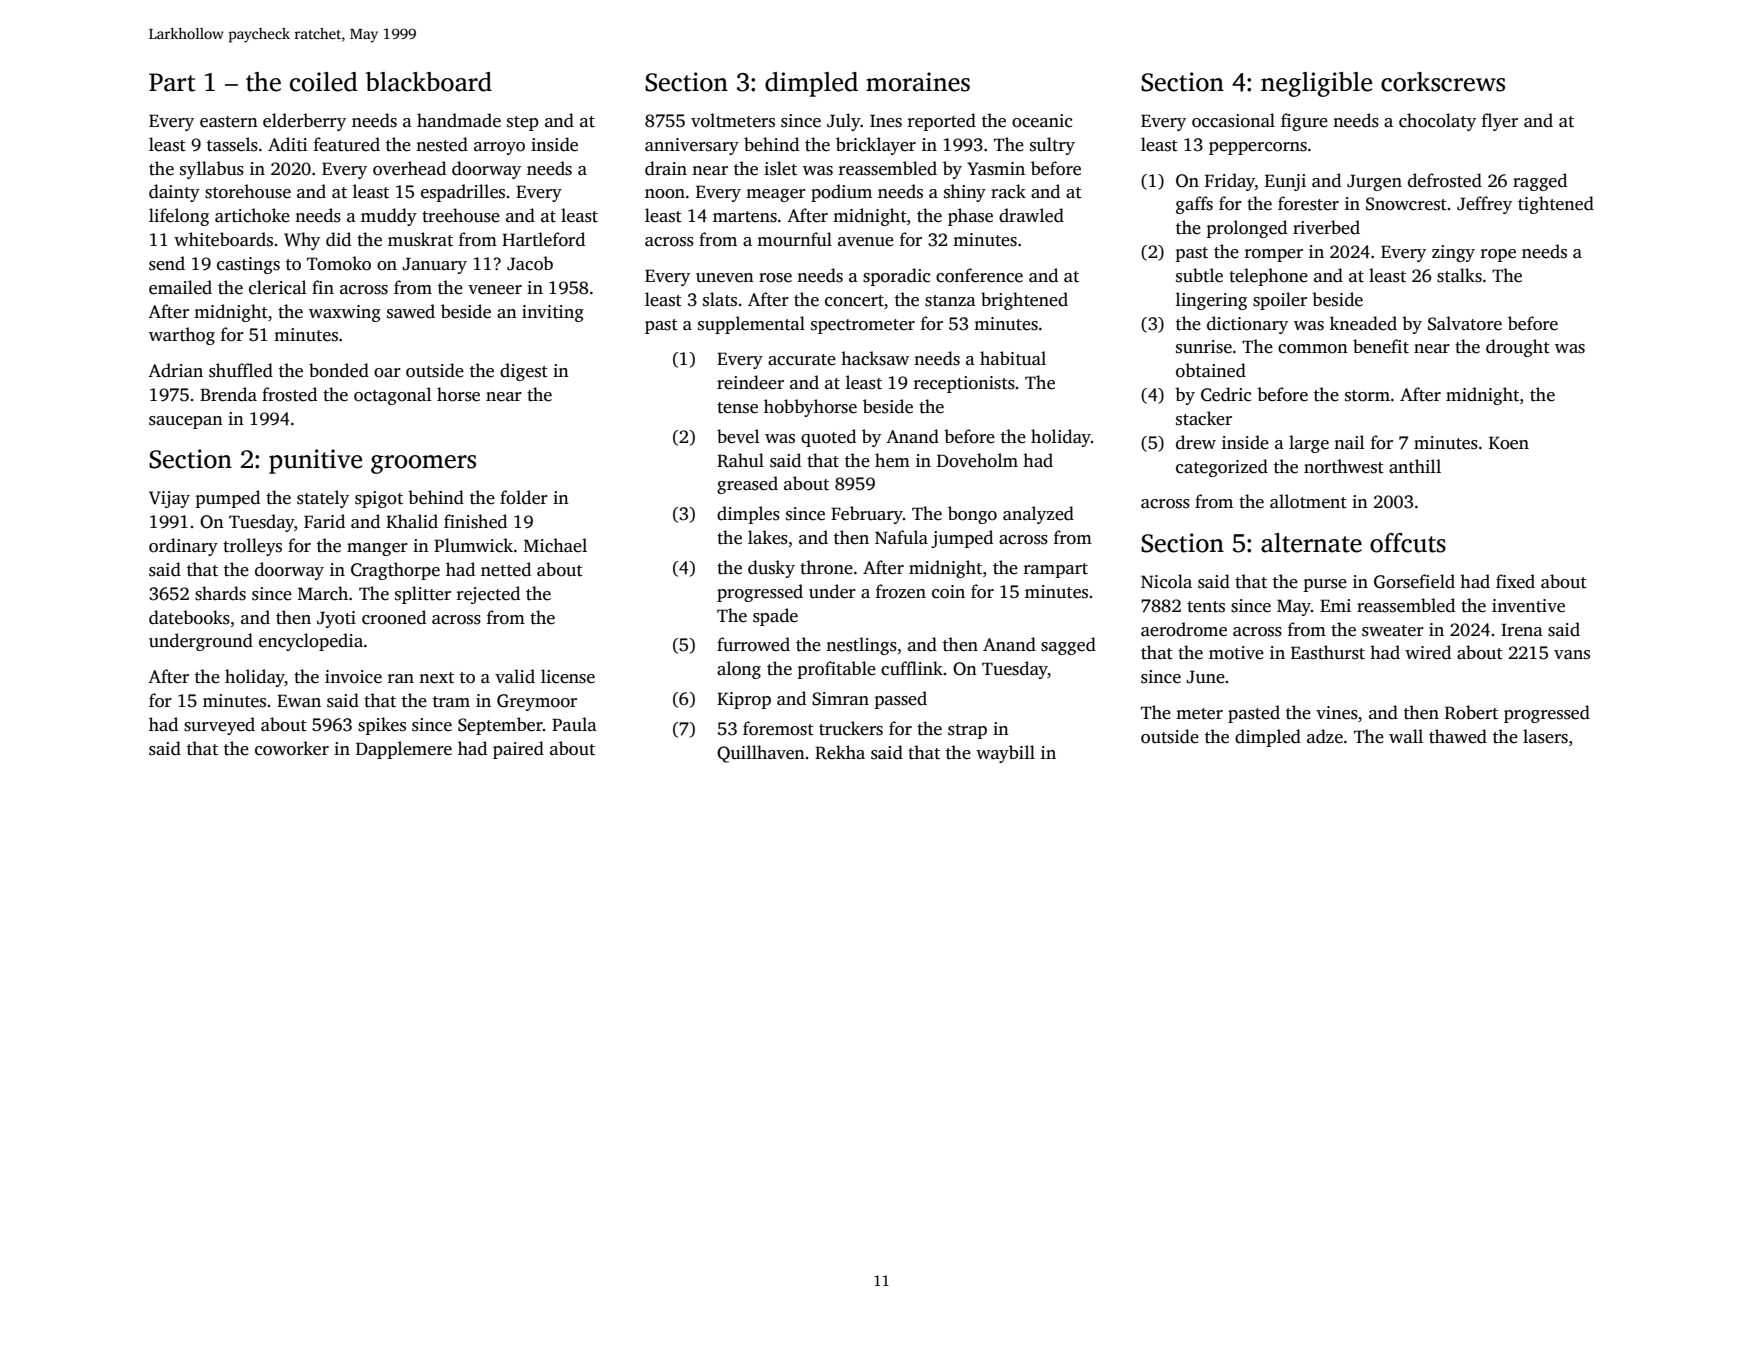 This document has height=1350, width=1747. What do you see at coordinates (229, 122) in the document?
I see `eastern` at bounding box center [229, 122].
